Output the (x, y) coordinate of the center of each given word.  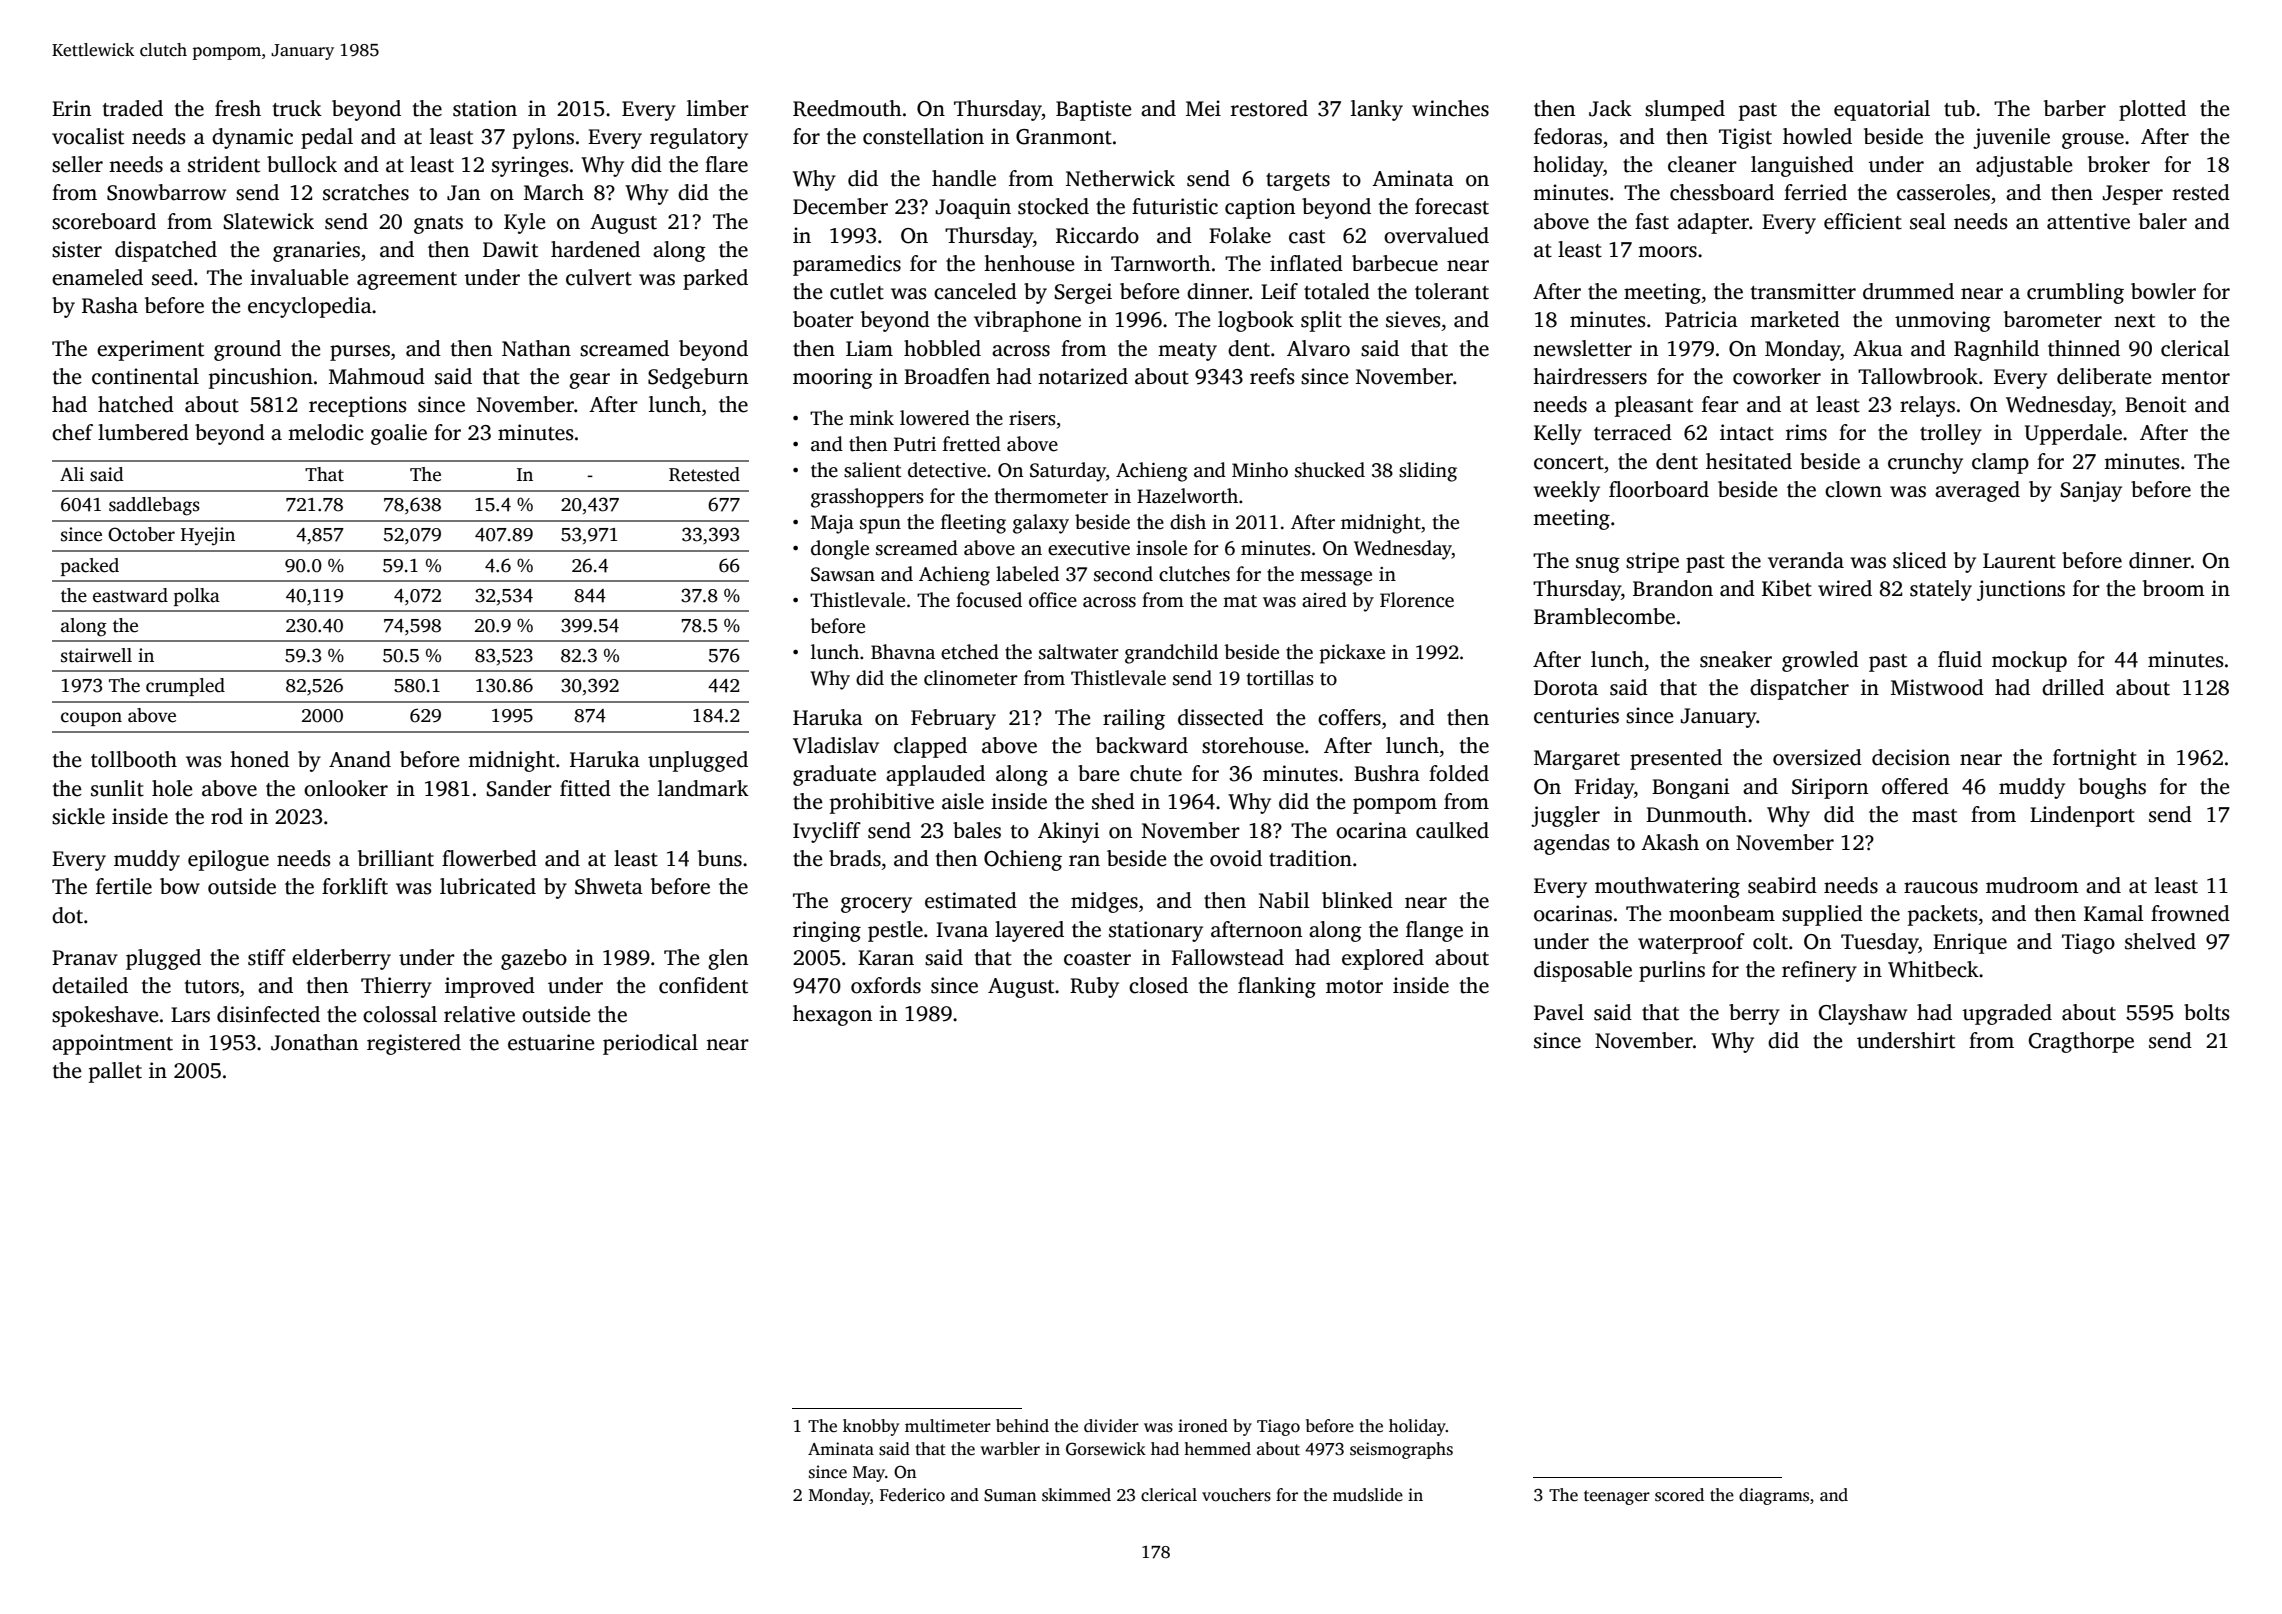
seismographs (1401, 1450)
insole (1161, 548)
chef (72, 432)
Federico (912, 1495)
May (869, 1474)
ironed (1203, 1426)
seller (77, 164)
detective (947, 470)
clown (1853, 489)
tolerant (1452, 291)
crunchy (1925, 463)
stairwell (96, 655)
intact (1747, 432)
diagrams (1774, 1496)
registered (414, 1044)
